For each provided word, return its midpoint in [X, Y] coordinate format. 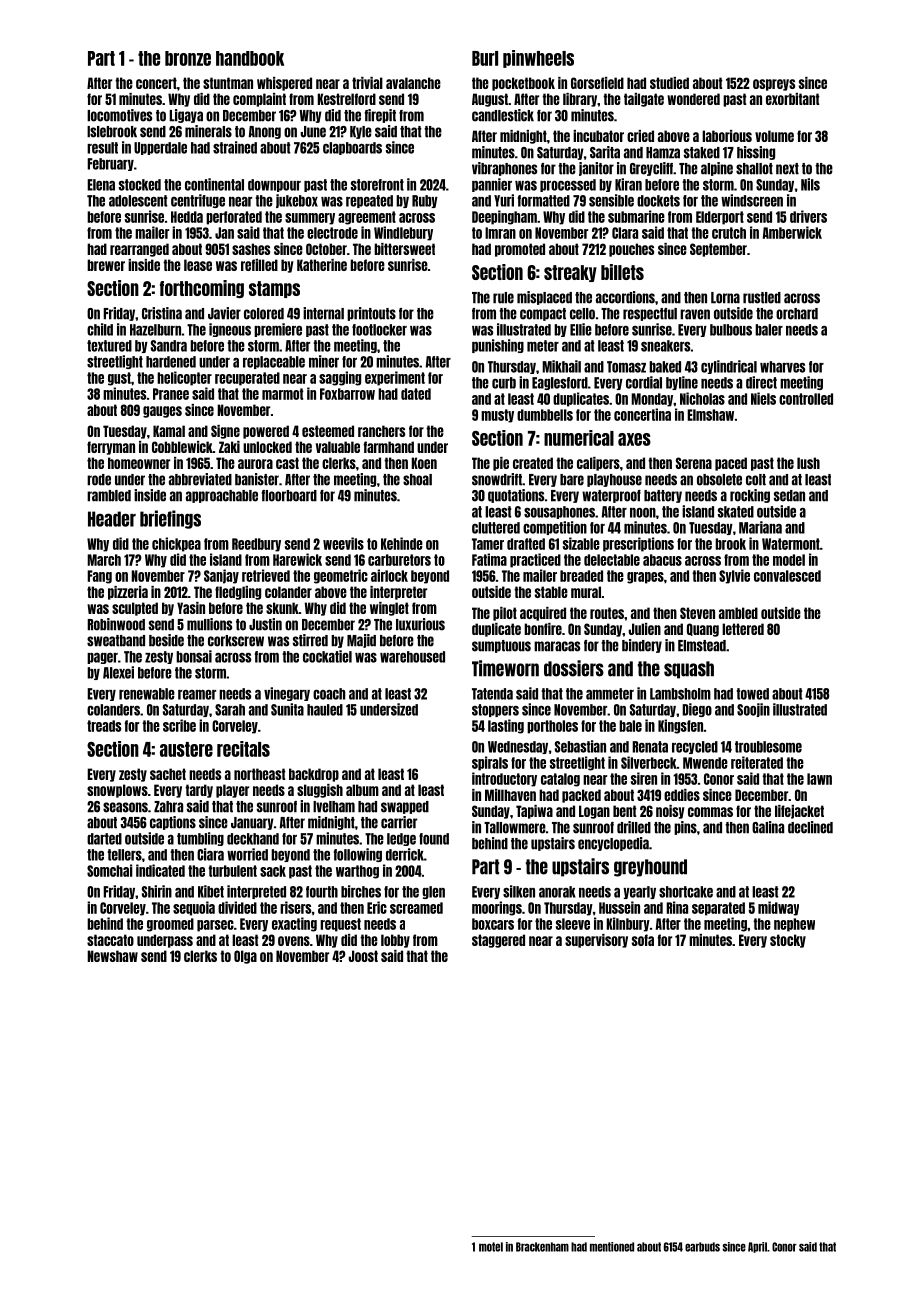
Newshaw [112, 956]
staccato [110, 940]
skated [736, 512]
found [434, 839]
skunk [282, 608]
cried [640, 136]
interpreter [398, 593]
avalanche [413, 83]
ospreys [774, 85]
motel [491, 1247]
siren [644, 778]
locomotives [119, 115]
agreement [367, 218]
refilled [259, 265]
